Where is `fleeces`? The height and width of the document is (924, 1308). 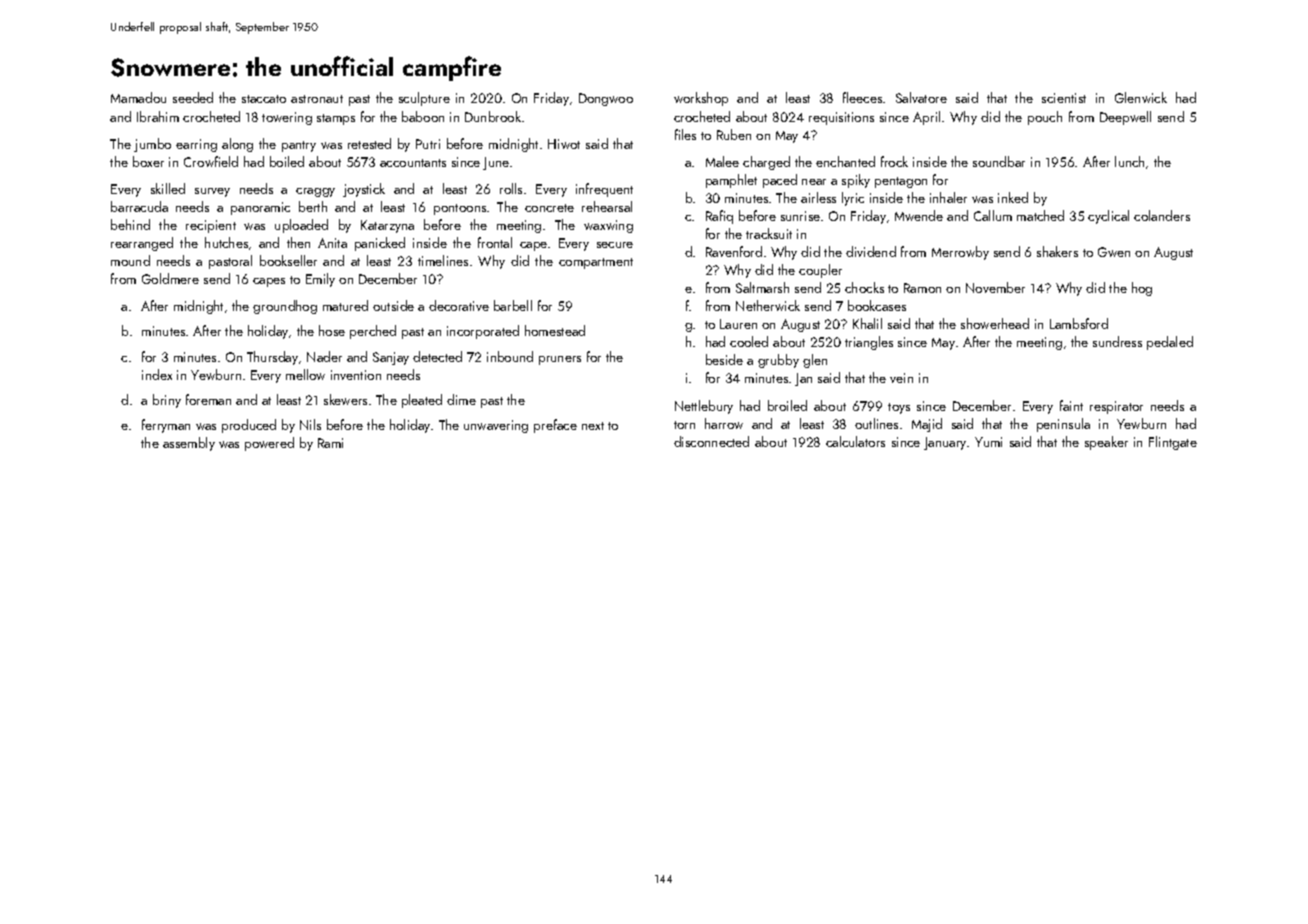 fleeces is located at coordinates (862, 97).
